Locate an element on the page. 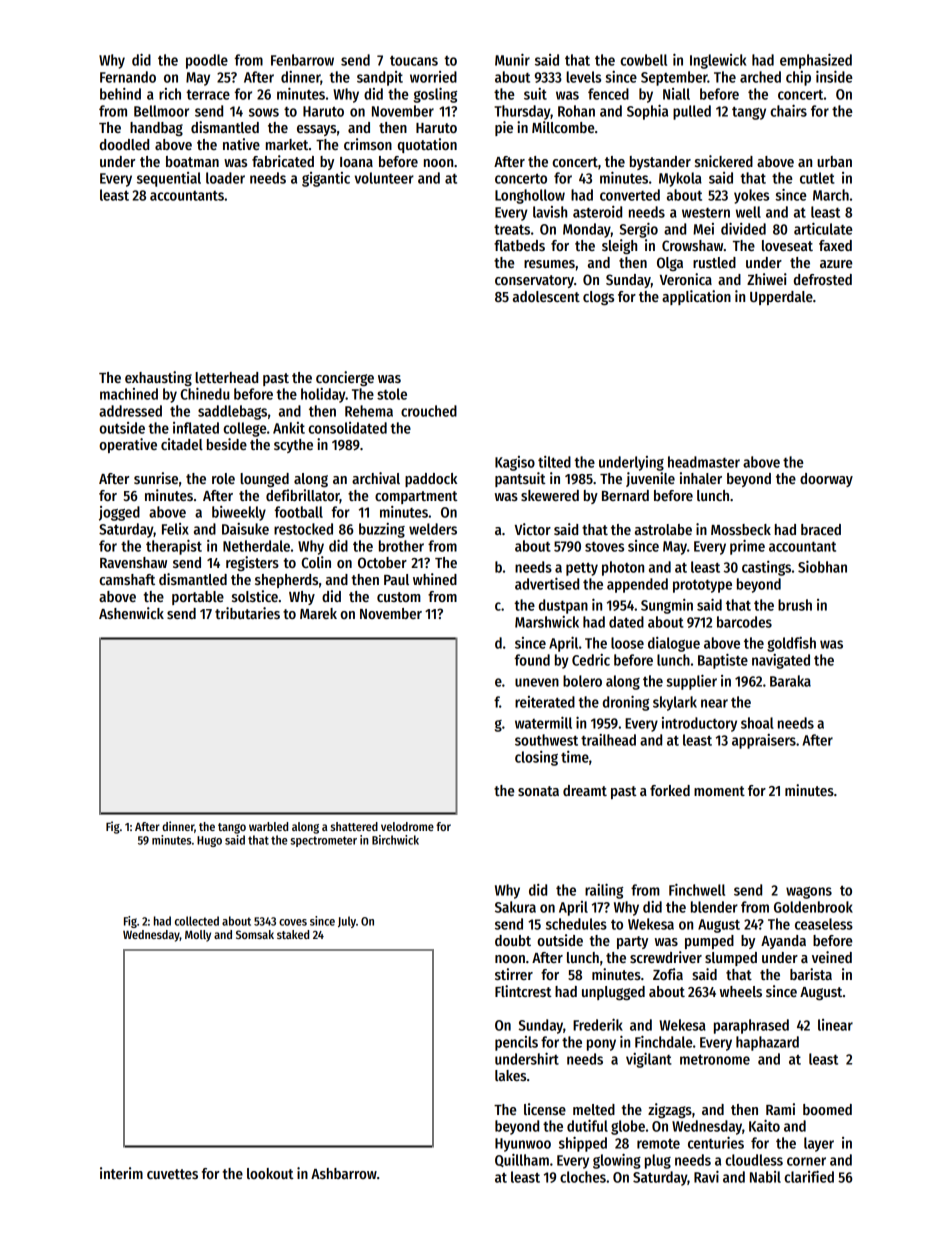  Longhollow is located at coordinates (530, 196).
